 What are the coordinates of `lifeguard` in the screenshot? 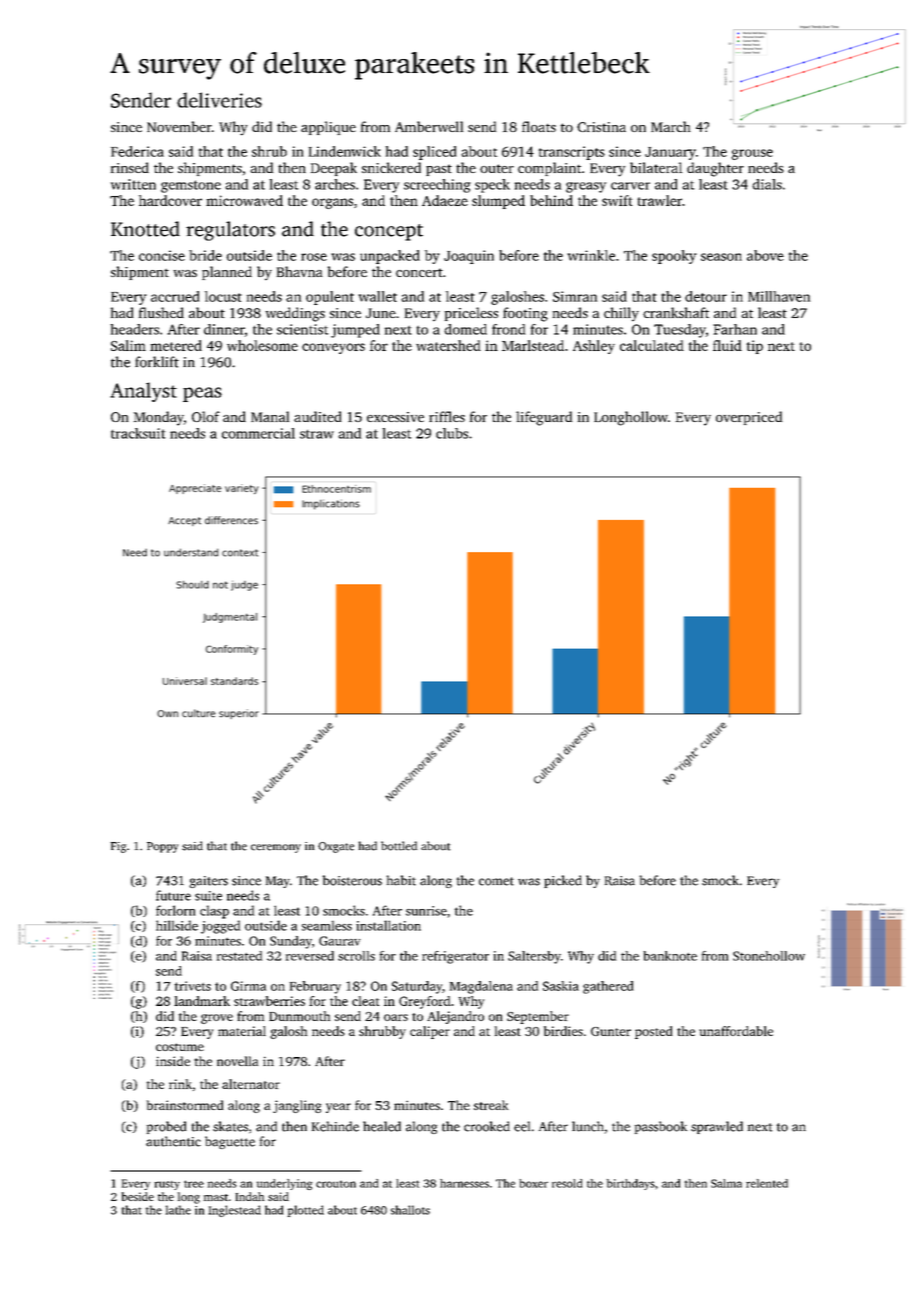 It's located at (544, 418).
